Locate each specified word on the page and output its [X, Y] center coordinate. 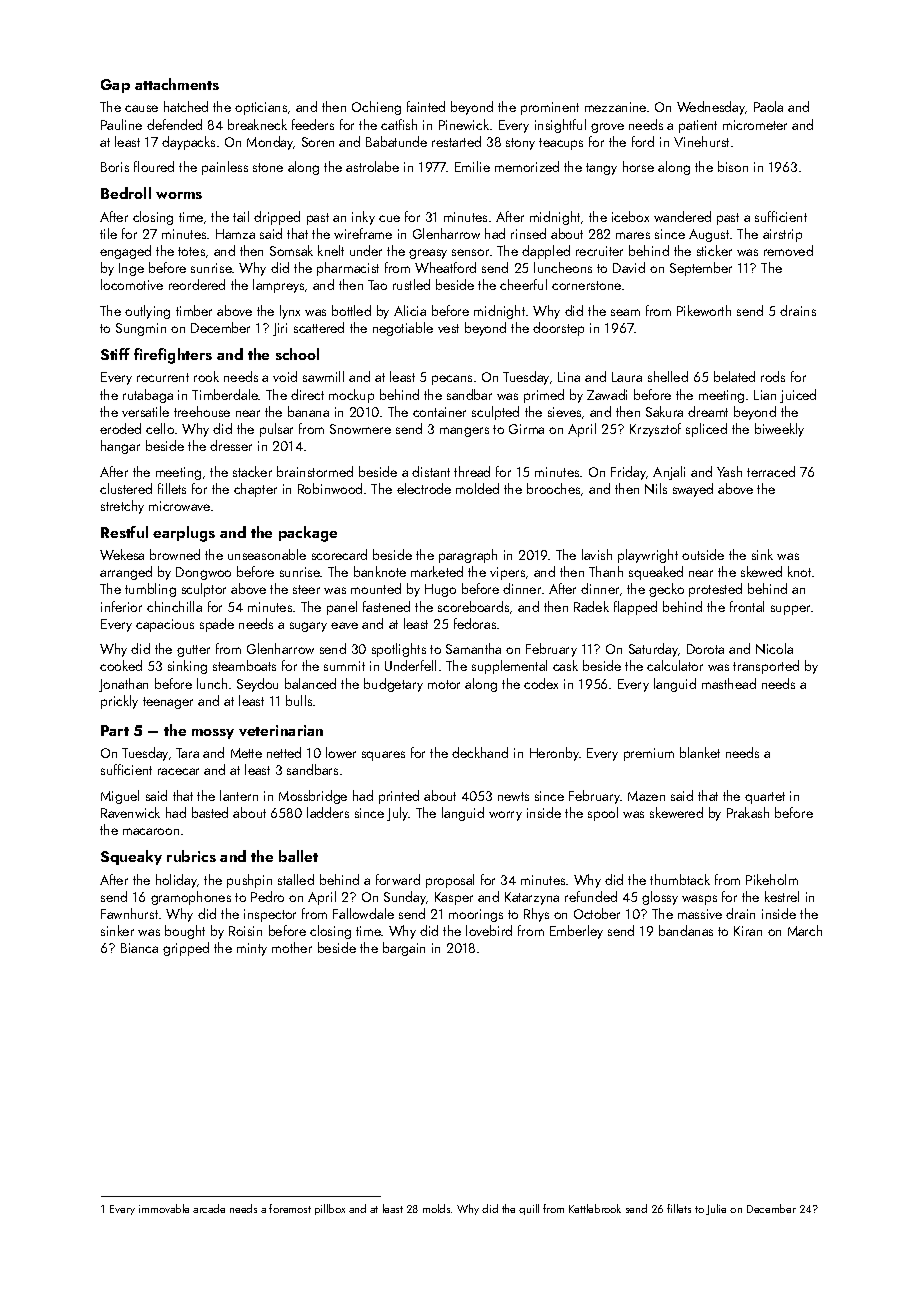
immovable [164, 1208]
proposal [450, 881]
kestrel [782, 896]
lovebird [489, 930]
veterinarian [281, 730]
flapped [635, 608]
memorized [527, 166]
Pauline [121, 124]
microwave [179, 506]
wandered [682, 216]
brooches [553, 488]
